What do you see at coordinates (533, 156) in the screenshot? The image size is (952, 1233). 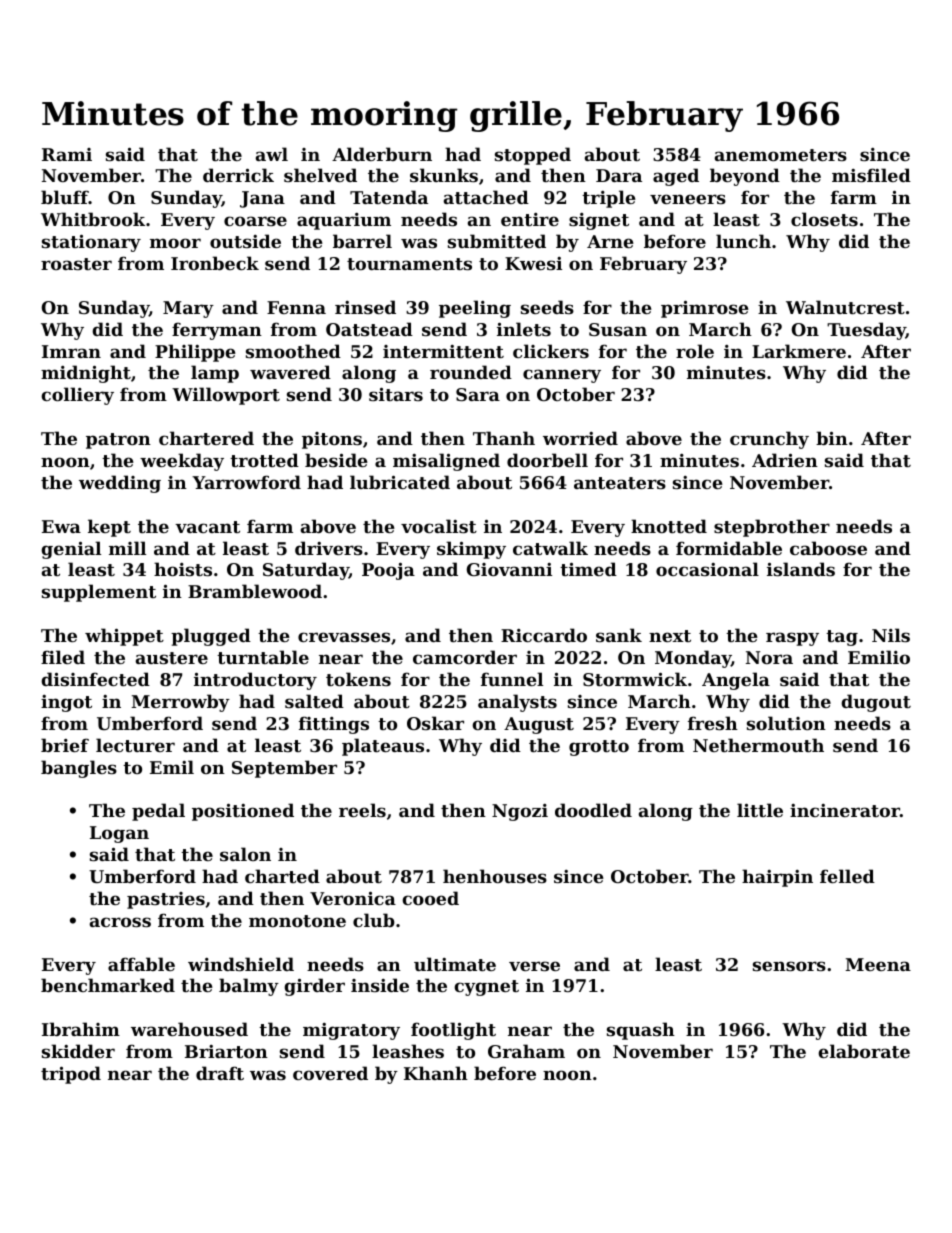 I see `stopped` at bounding box center [533, 156].
